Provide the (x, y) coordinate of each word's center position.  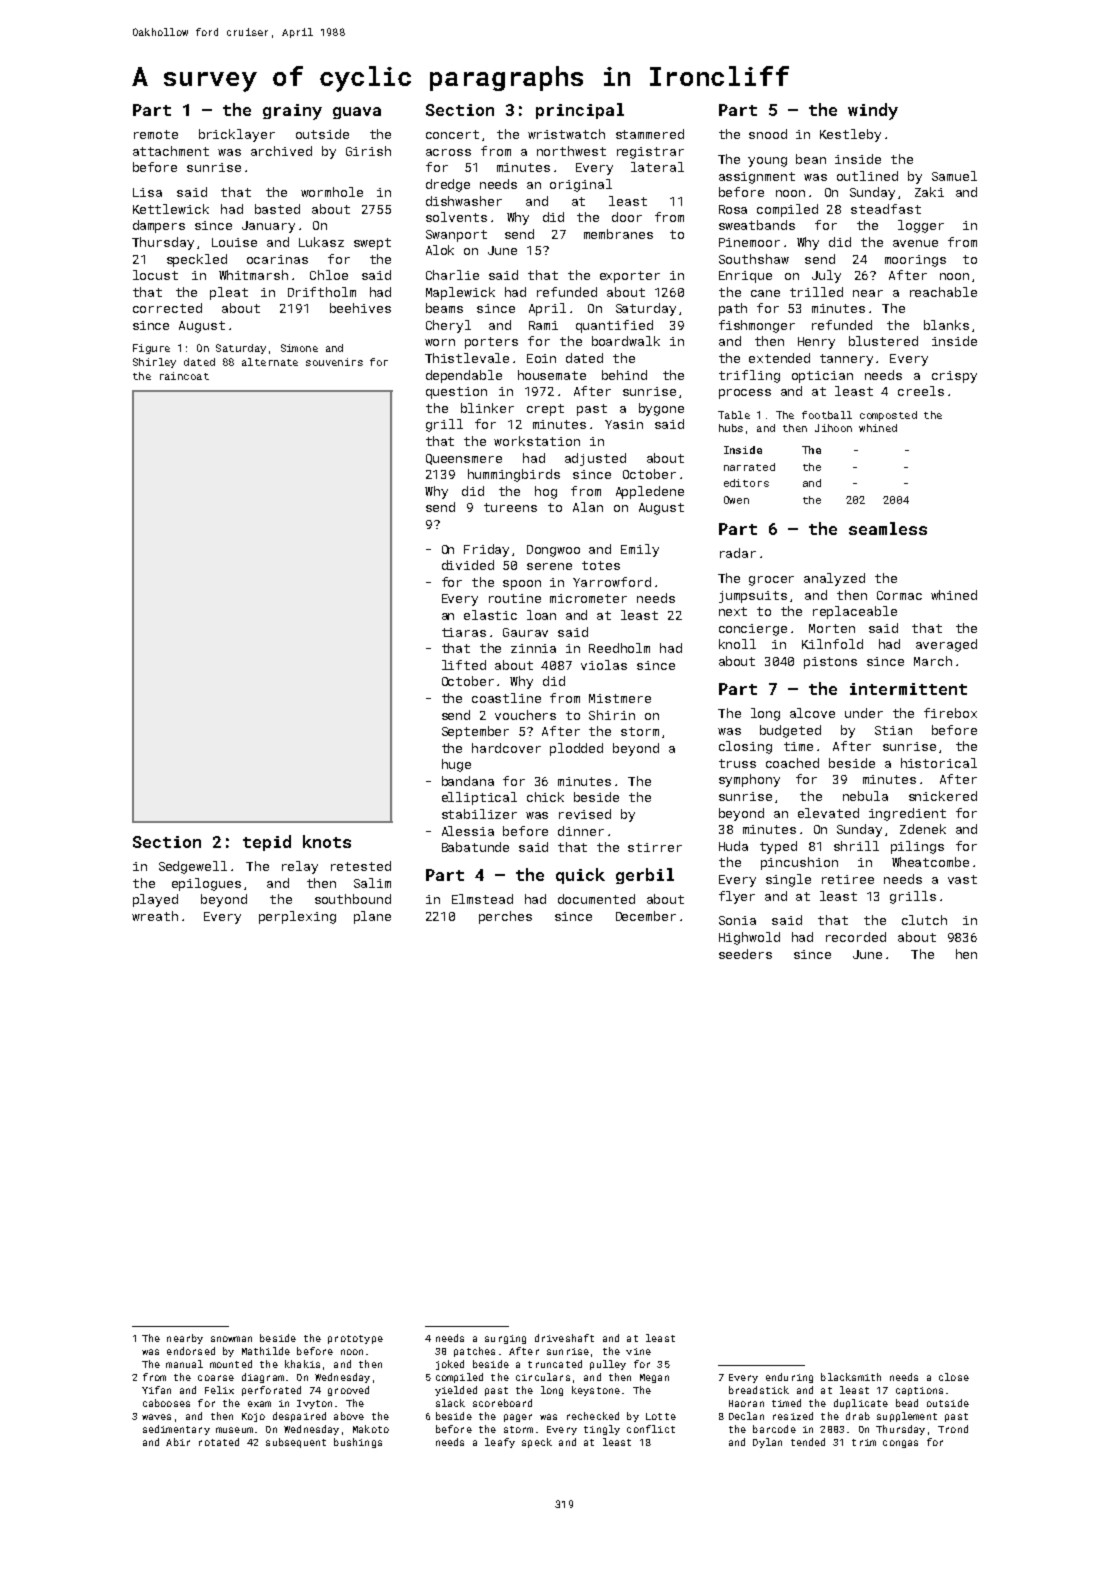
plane (372, 917)
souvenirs (334, 362)
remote (156, 134)
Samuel (954, 176)
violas (604, 665)
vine (638, 1351)
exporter (630, 277)
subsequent (296, 1443)
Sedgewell (193, 867)
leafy (500, 1443)
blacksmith (851, 1377)
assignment (757, 178)
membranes (618, 234)
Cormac (899, 595)
